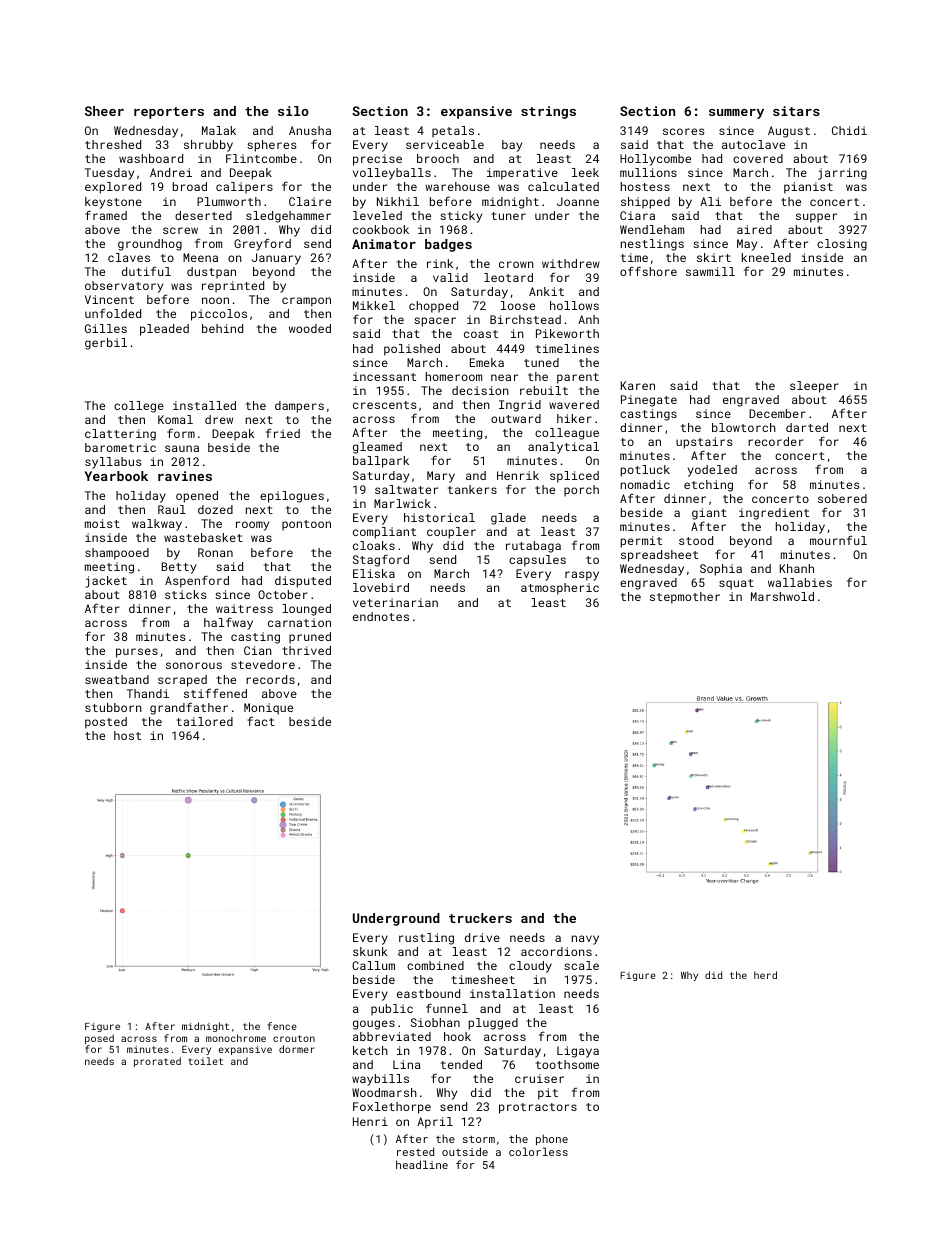 This image has height=1233, width=952. Describe the element at coordinates (190, 186) in the image. I see `broad` at that location.
